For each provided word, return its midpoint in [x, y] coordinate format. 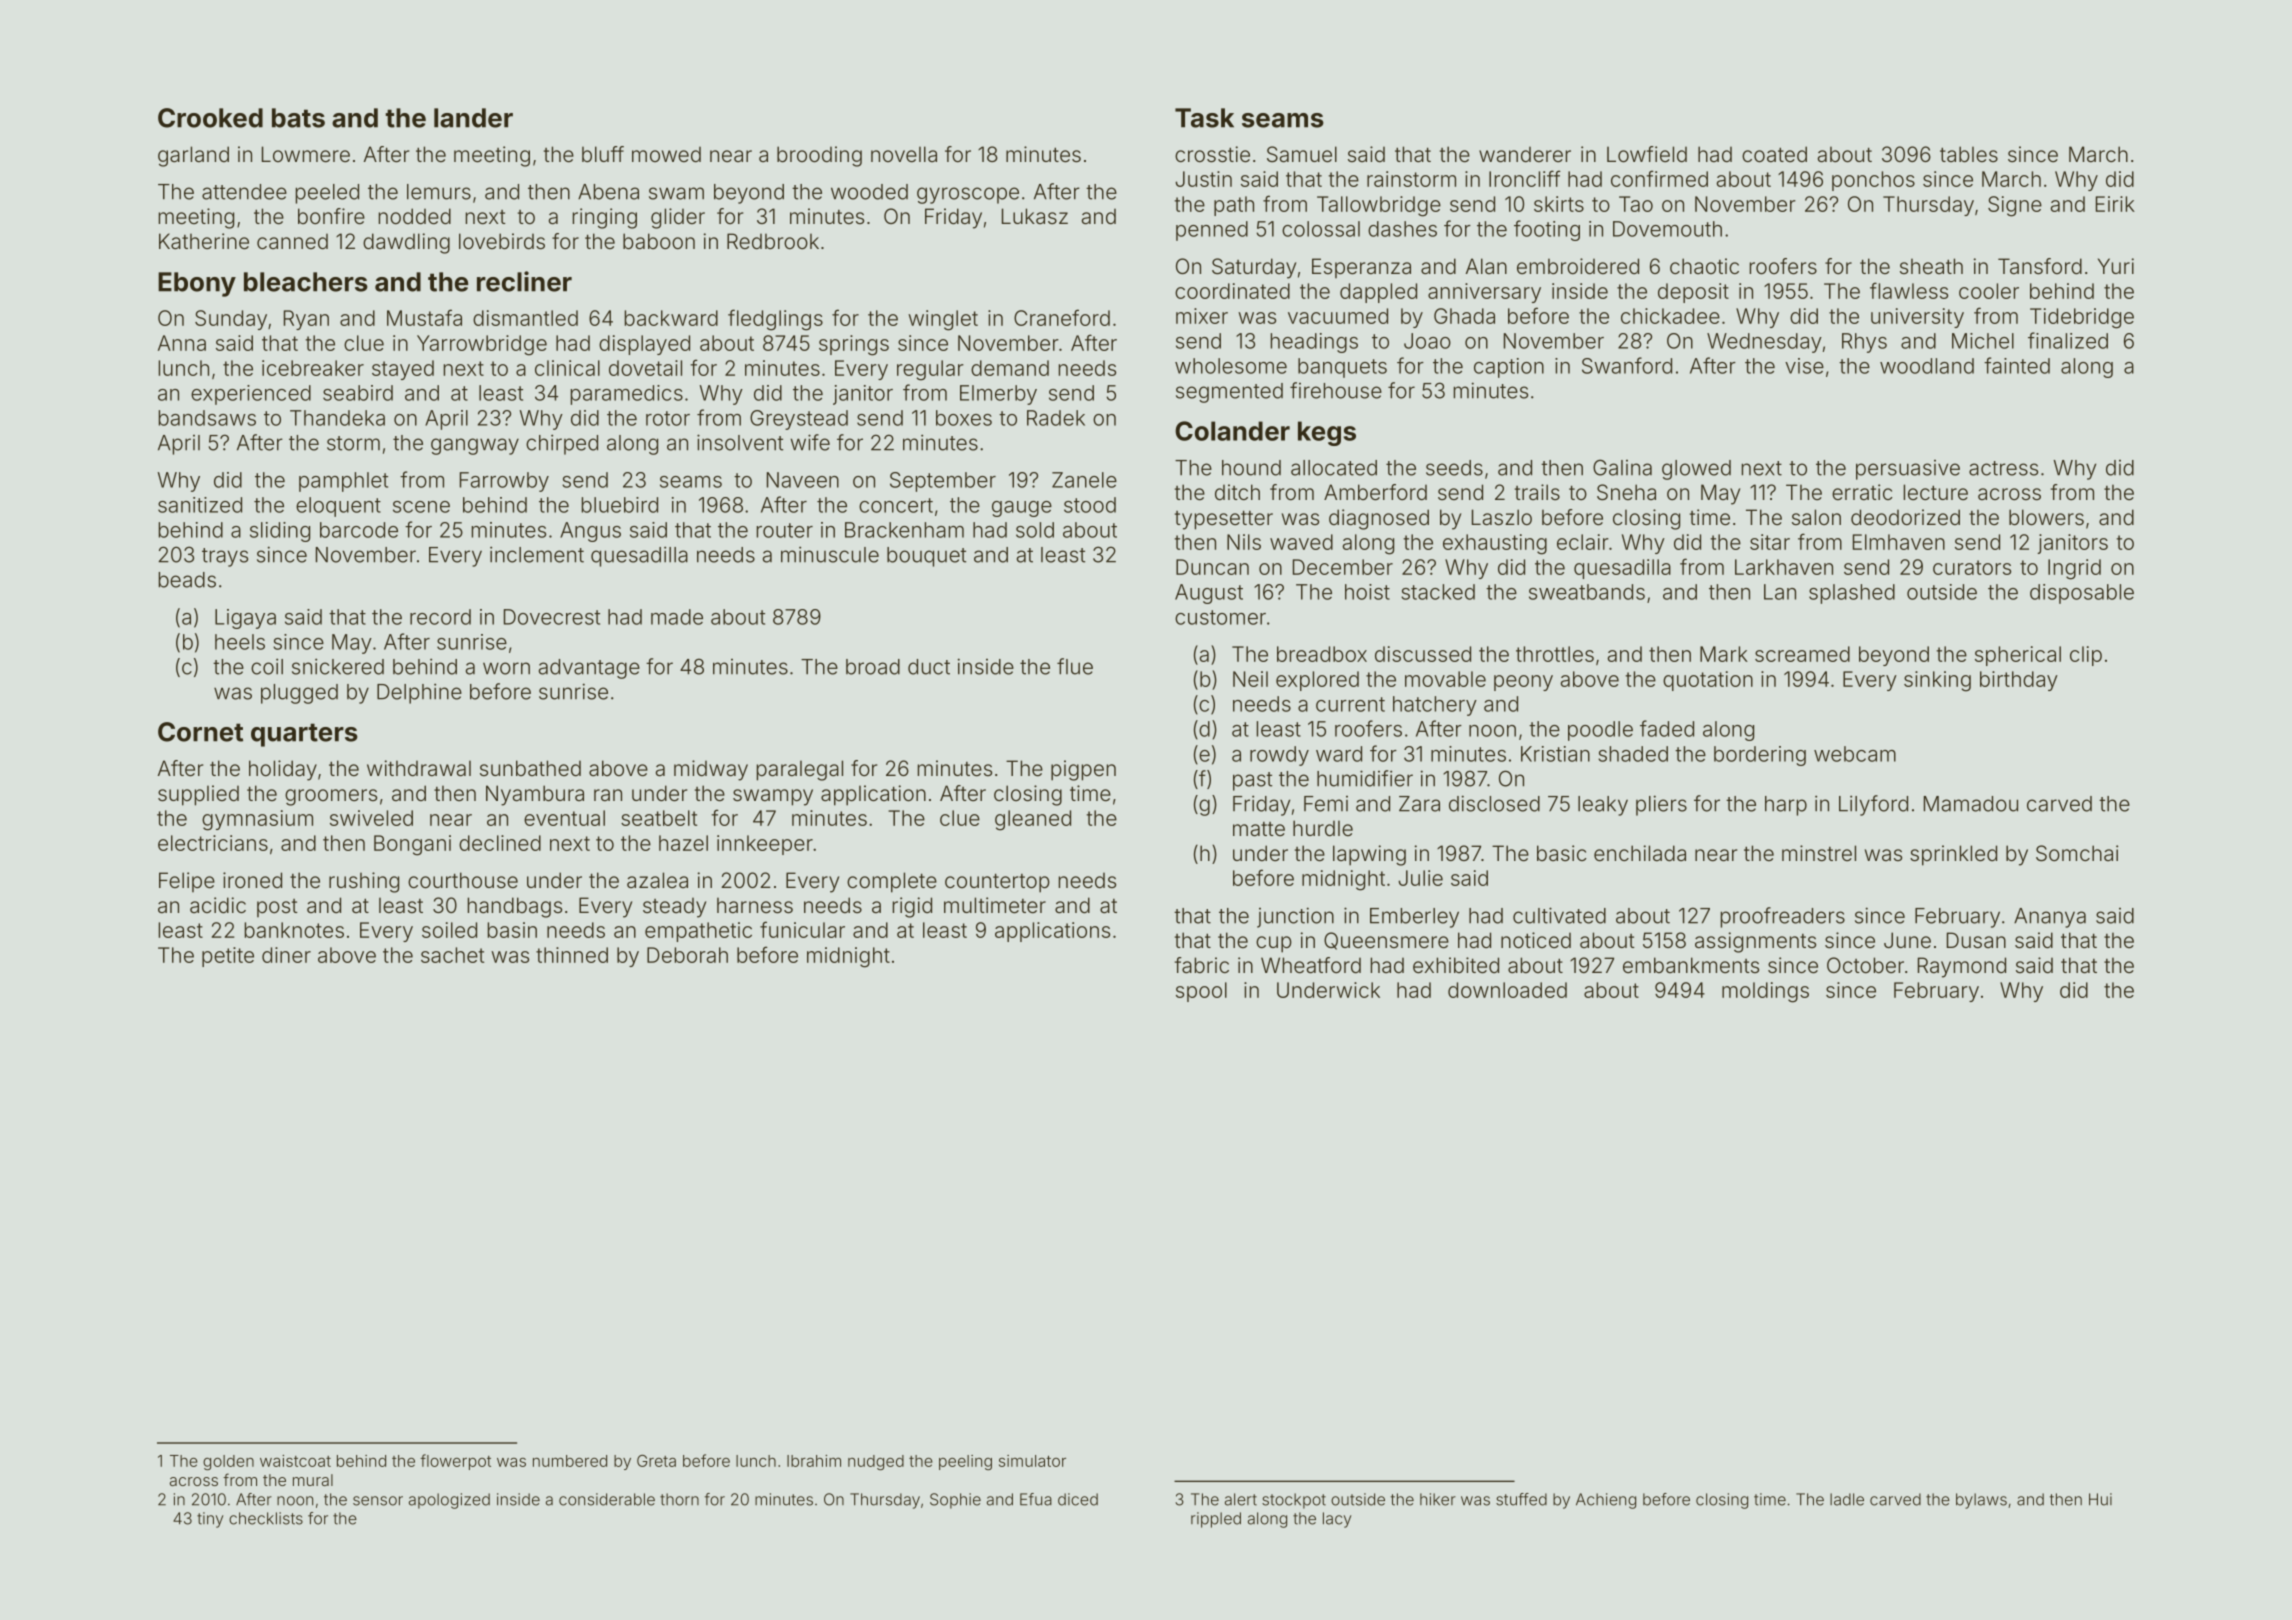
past [1252, 781]
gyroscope [968, 195]
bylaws [1981, 1501]
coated [1774, 154]
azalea [657, 880]
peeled [327, 194]
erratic [1862, 492]
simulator [1032, 1461]
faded [1667, 728]
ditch [1237, 492]
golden [228, 1462]
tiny [210, 1520]
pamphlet [343, 482]
